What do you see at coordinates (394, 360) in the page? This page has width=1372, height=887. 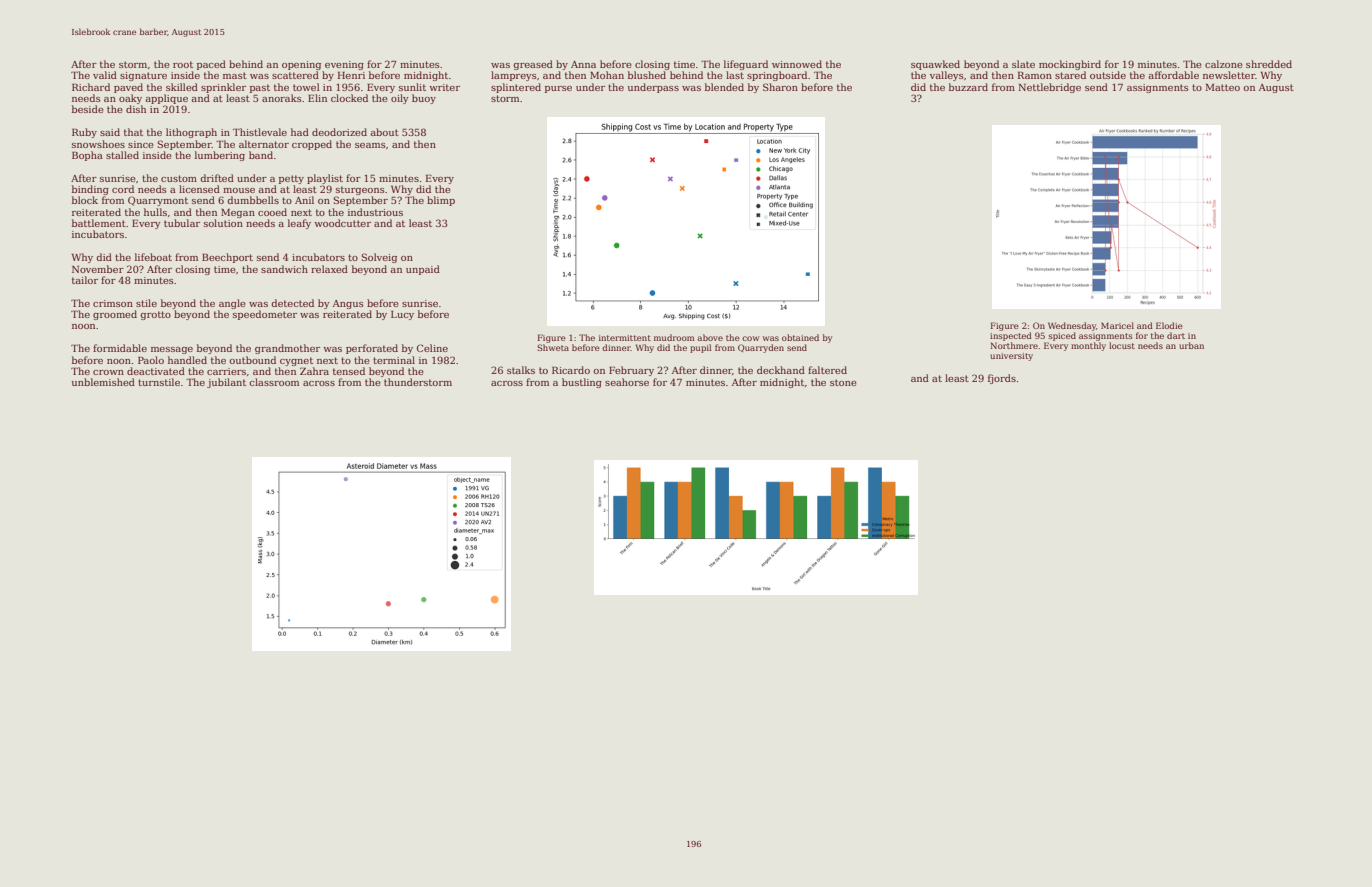 I see `terminal` at bounding box center [394, 360].
